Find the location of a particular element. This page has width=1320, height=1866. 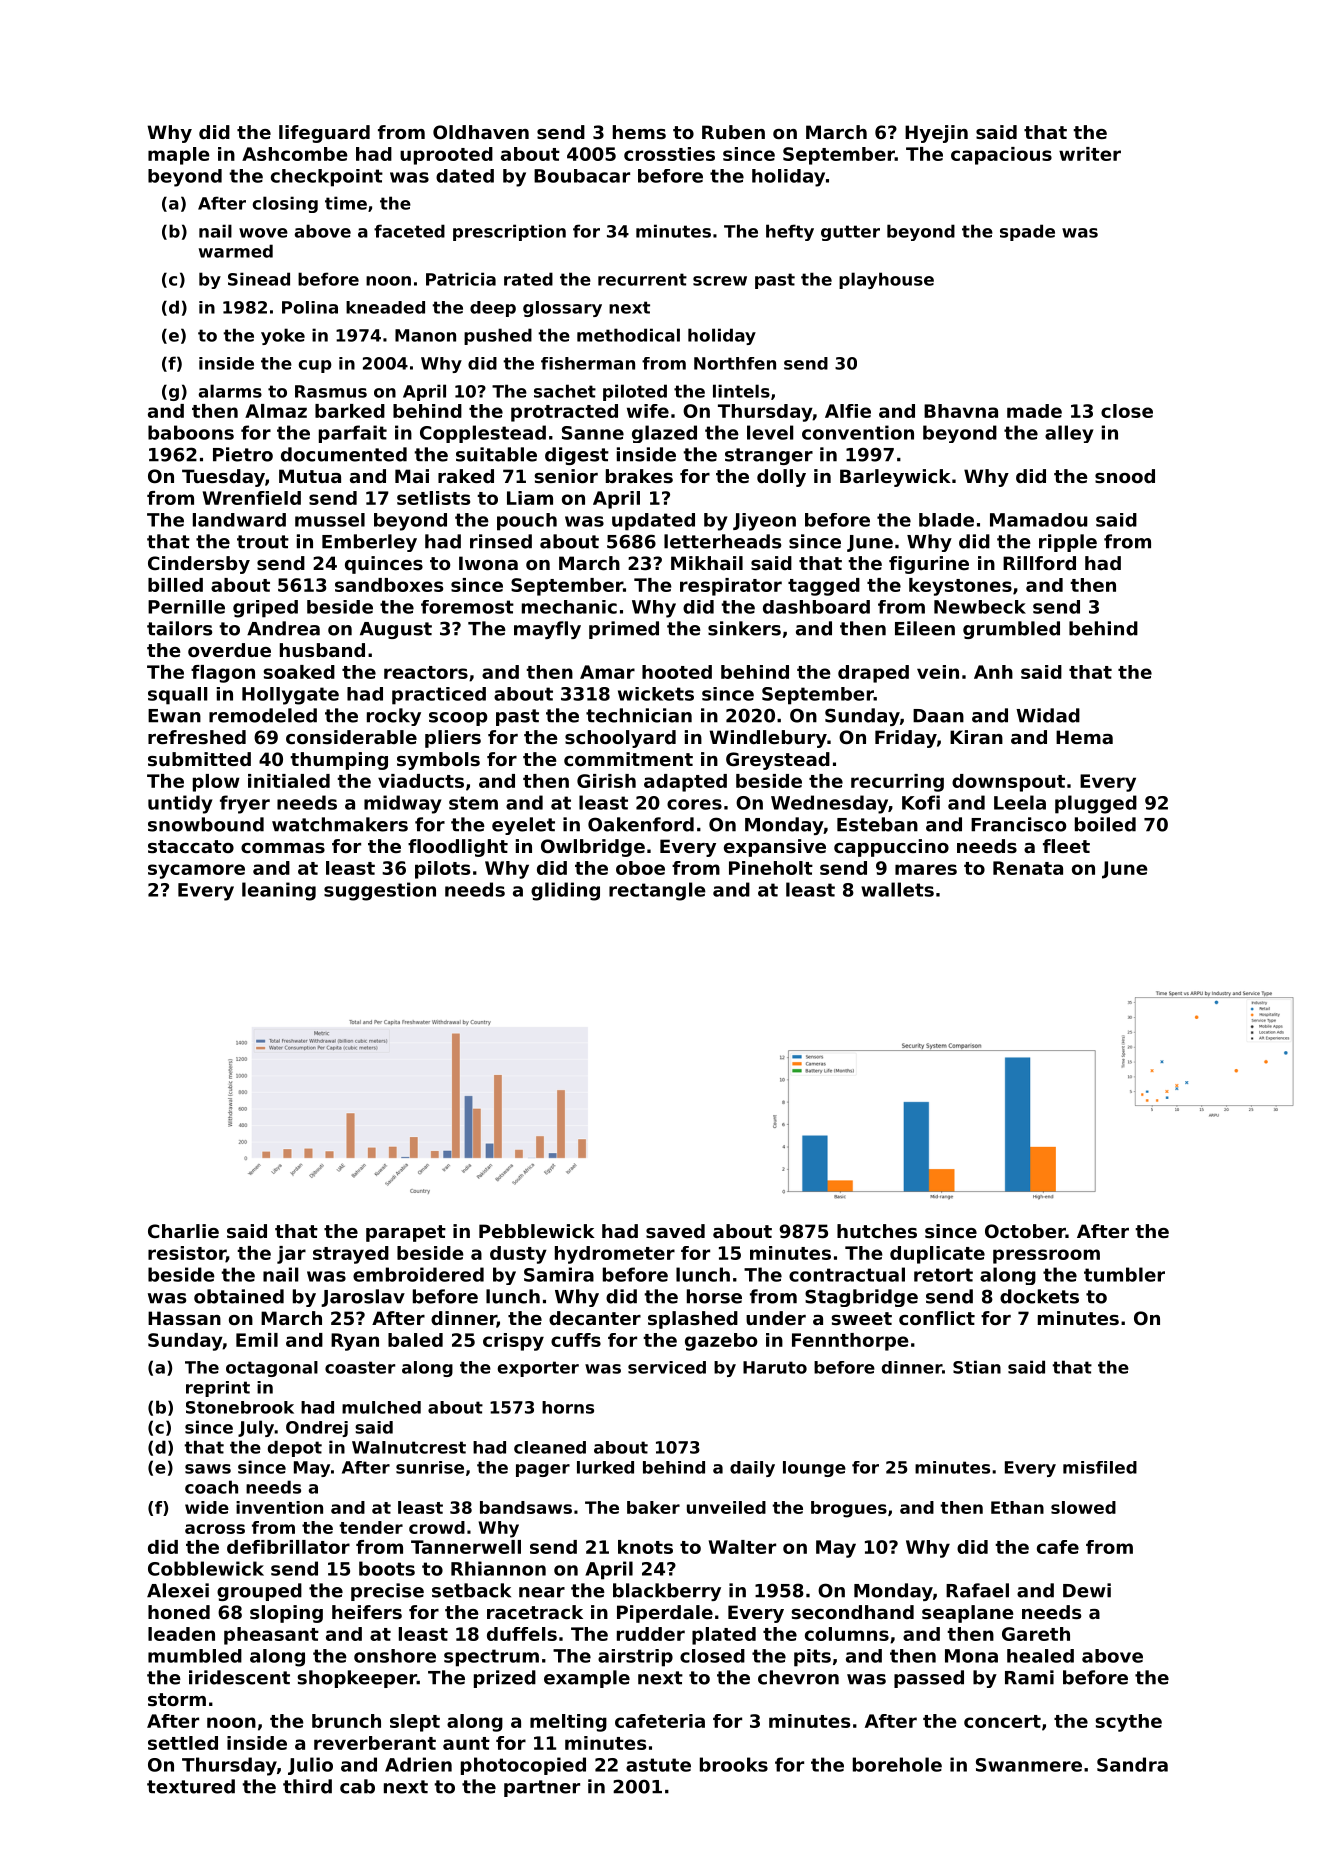

Cindersby is located at coordinates (199, 565).
